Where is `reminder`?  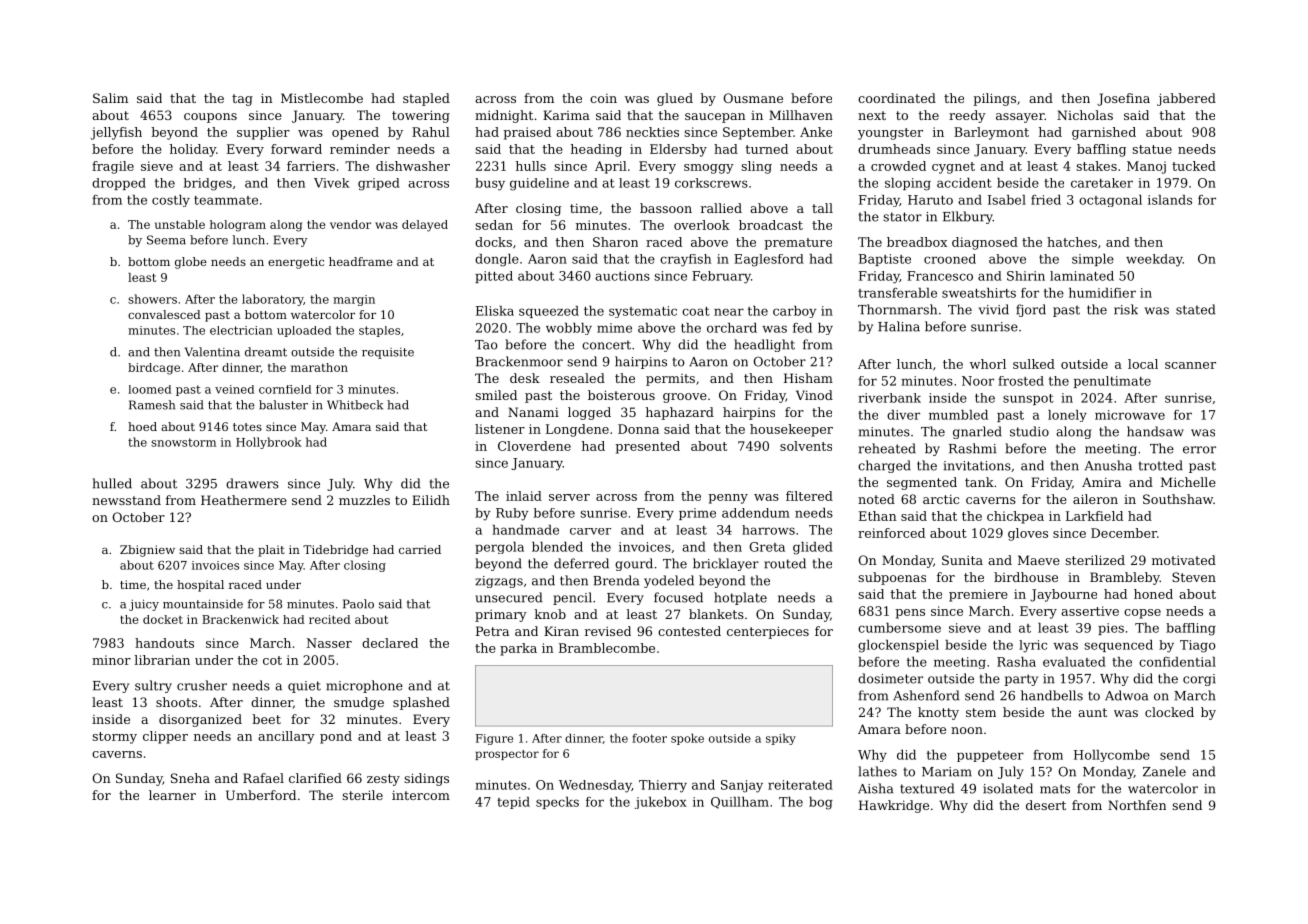
reminder is located at coordinates (360, 149).
